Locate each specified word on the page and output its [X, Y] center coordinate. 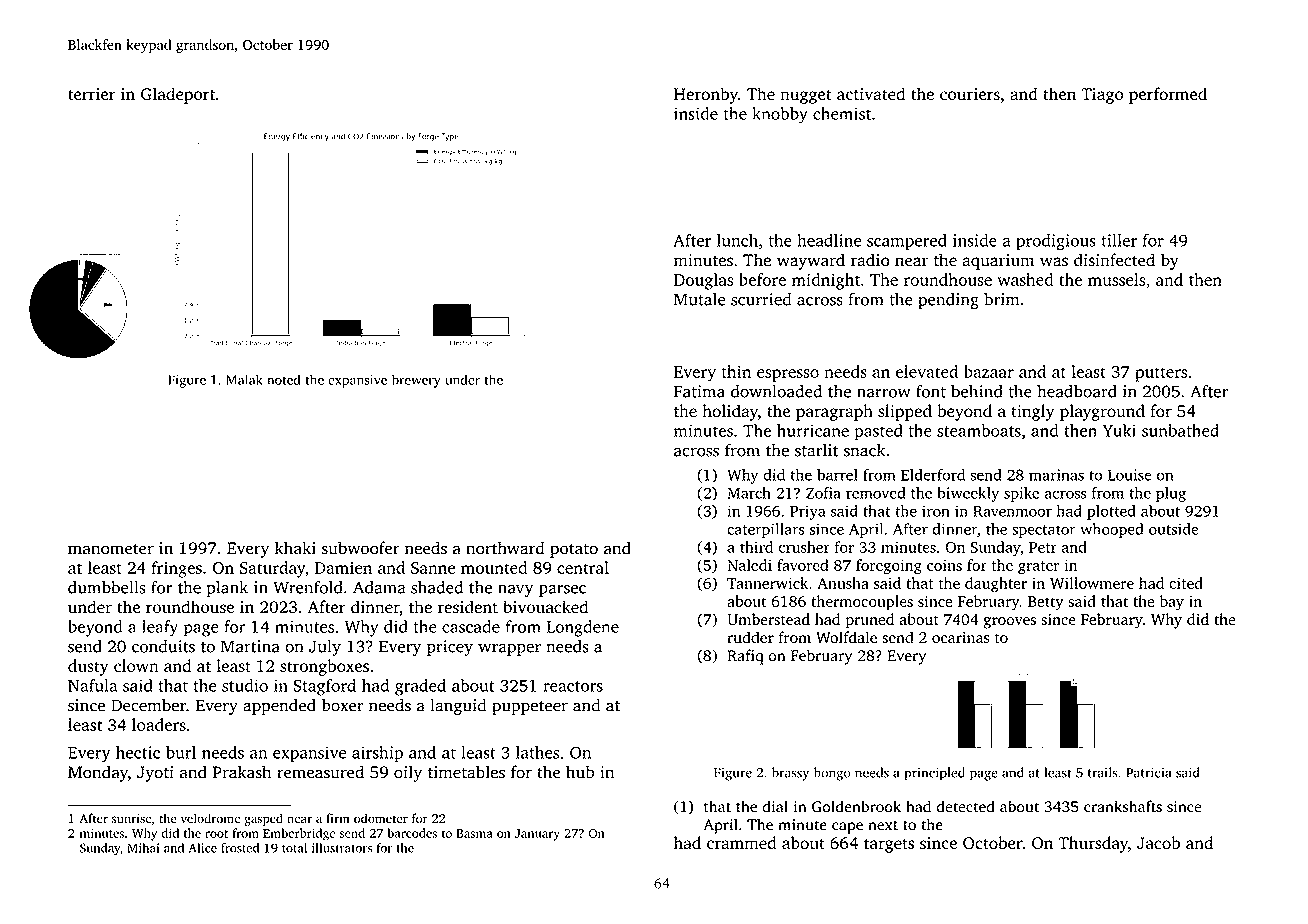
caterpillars [765, 530]
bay [1172, 603]
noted [284, 379]
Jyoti [155, 774]
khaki [295, 548]
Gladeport [178, 95]
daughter [996, 585]
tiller [1119, 240]
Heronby [706, 95]
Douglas [703, 281]
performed [1168, 95]
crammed [742, 842]
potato [574, 551]
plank [227, 588]
